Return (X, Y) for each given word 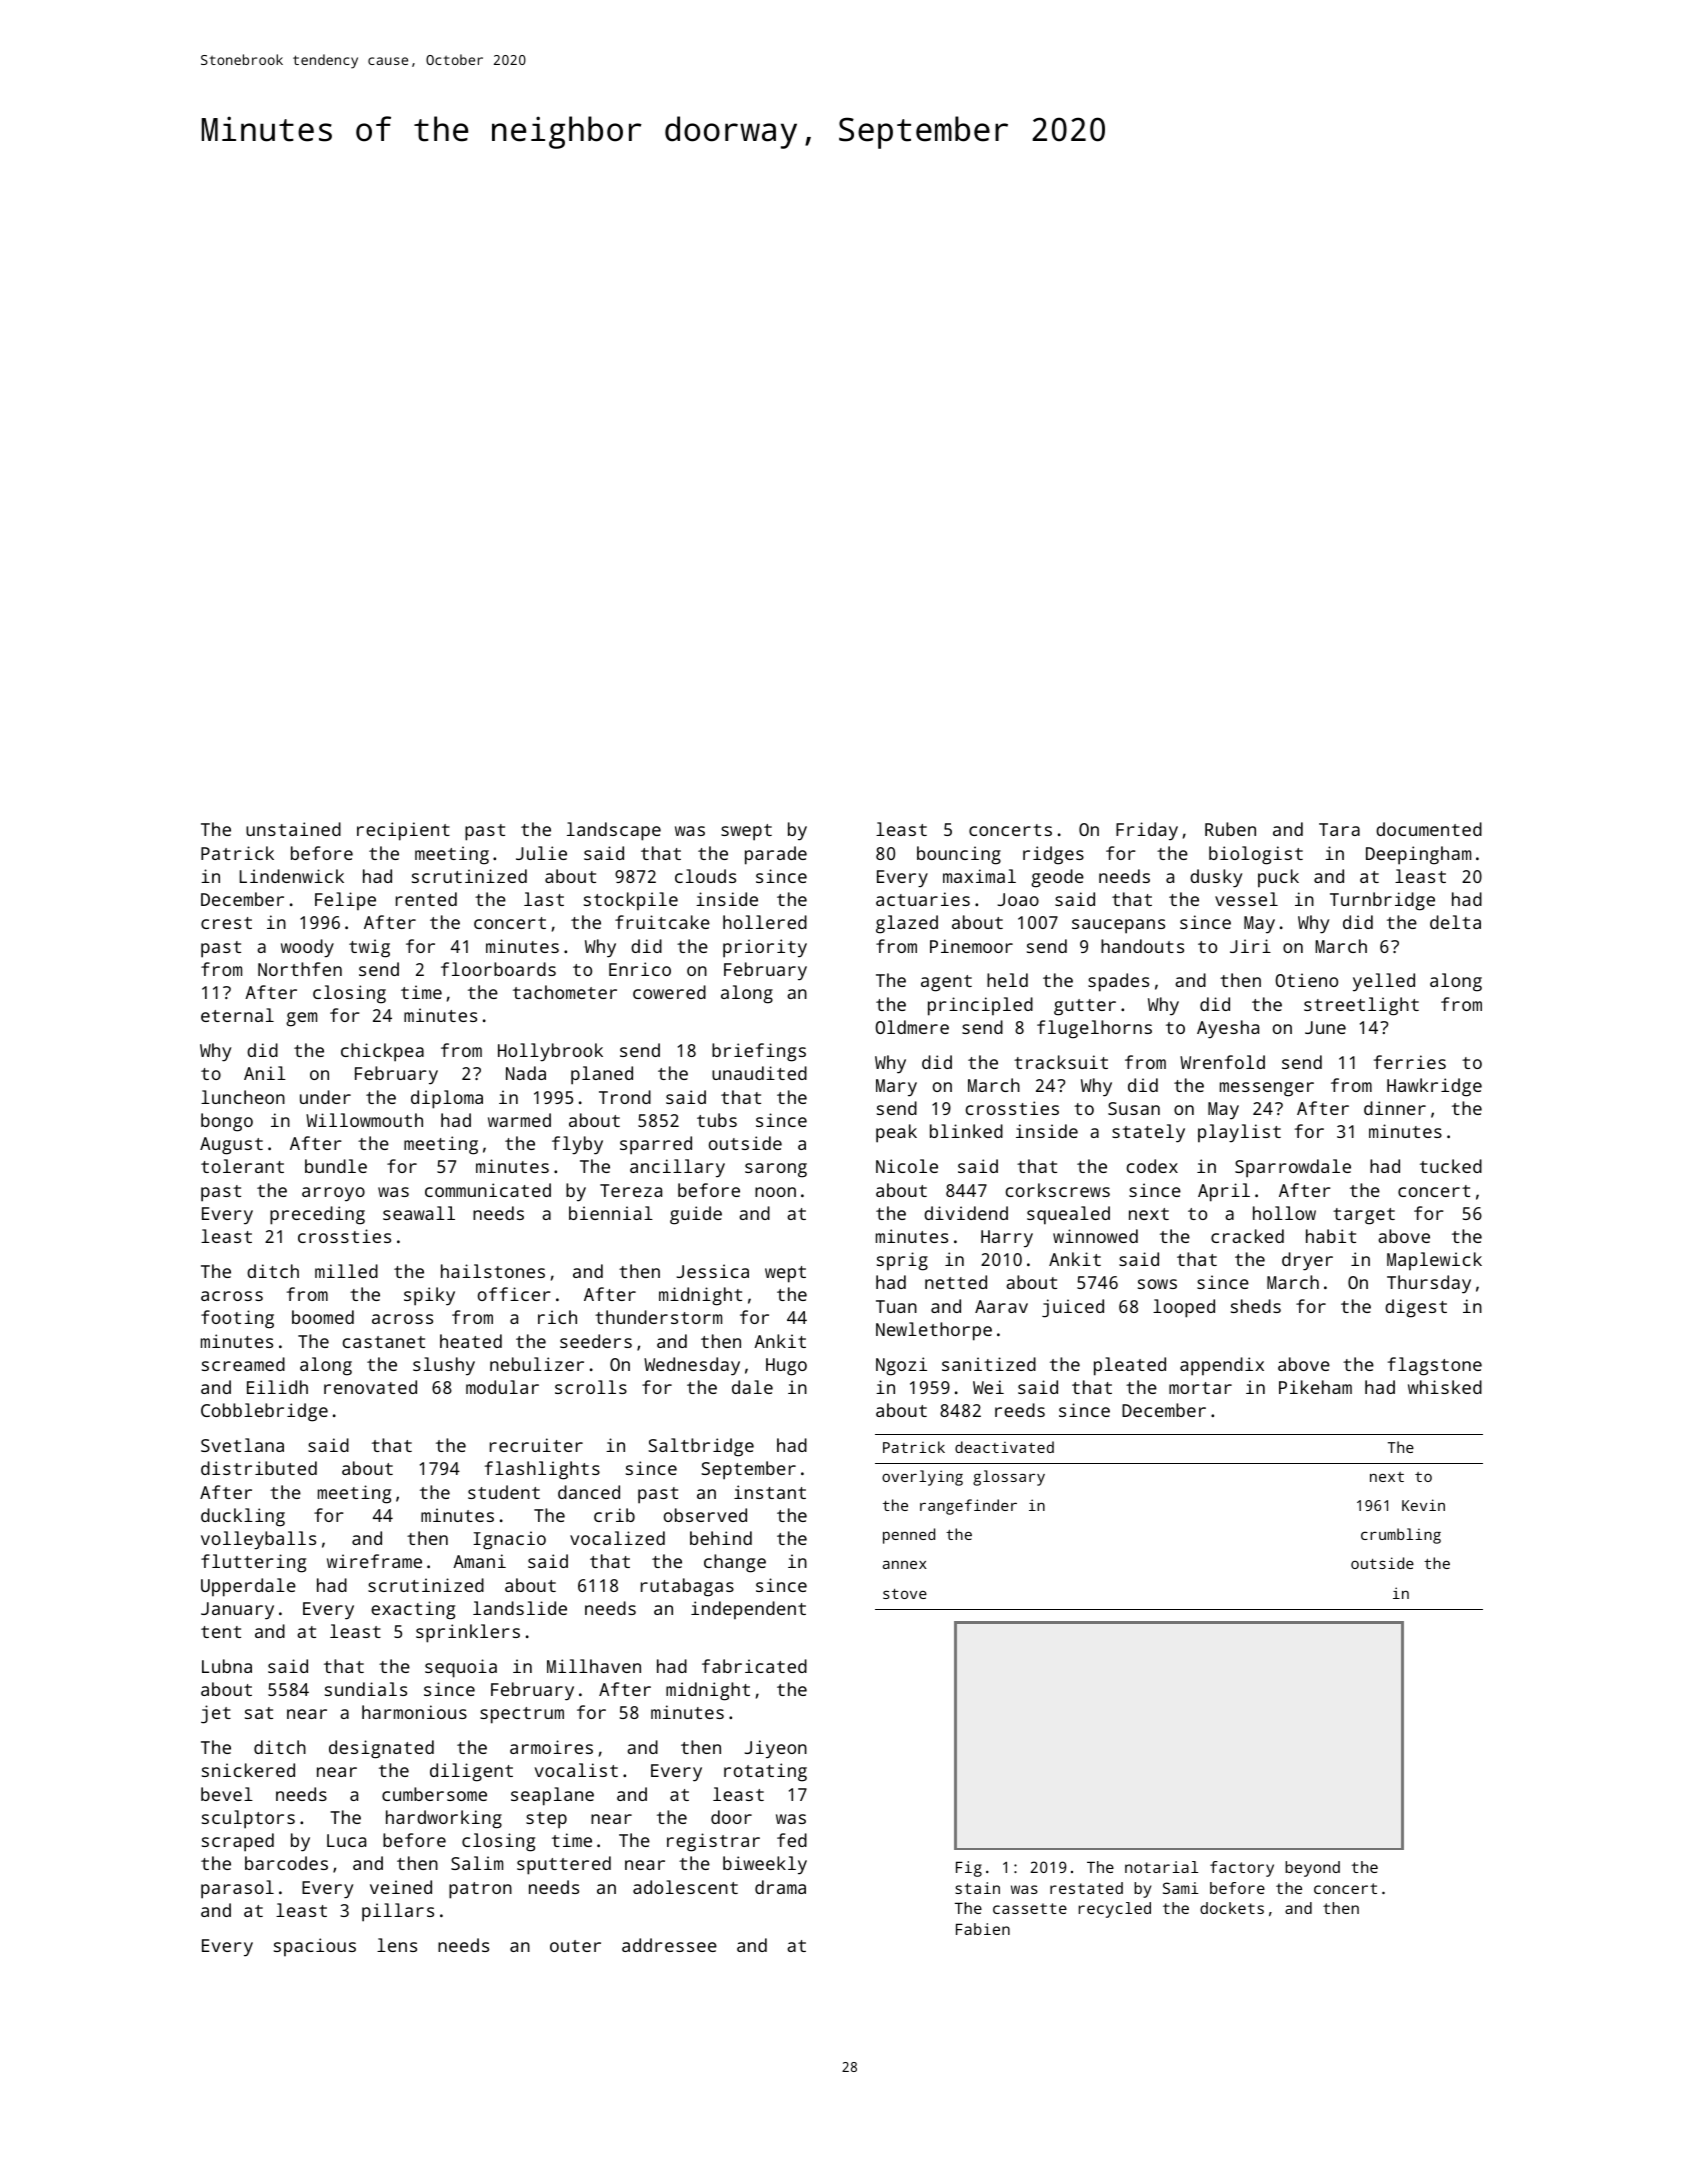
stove (905, 1594)
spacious (315, 1947)
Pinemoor (971, 946)
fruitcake (662, 922)
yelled (1384, 982)
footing (237, 1319)
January (237, 1611)
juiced (1073, 1308)
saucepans (1118, 926)
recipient (403, 831)
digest (1416, 1308)
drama (780, 1887)
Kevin (1423, 1505)
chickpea (382, 1052)
